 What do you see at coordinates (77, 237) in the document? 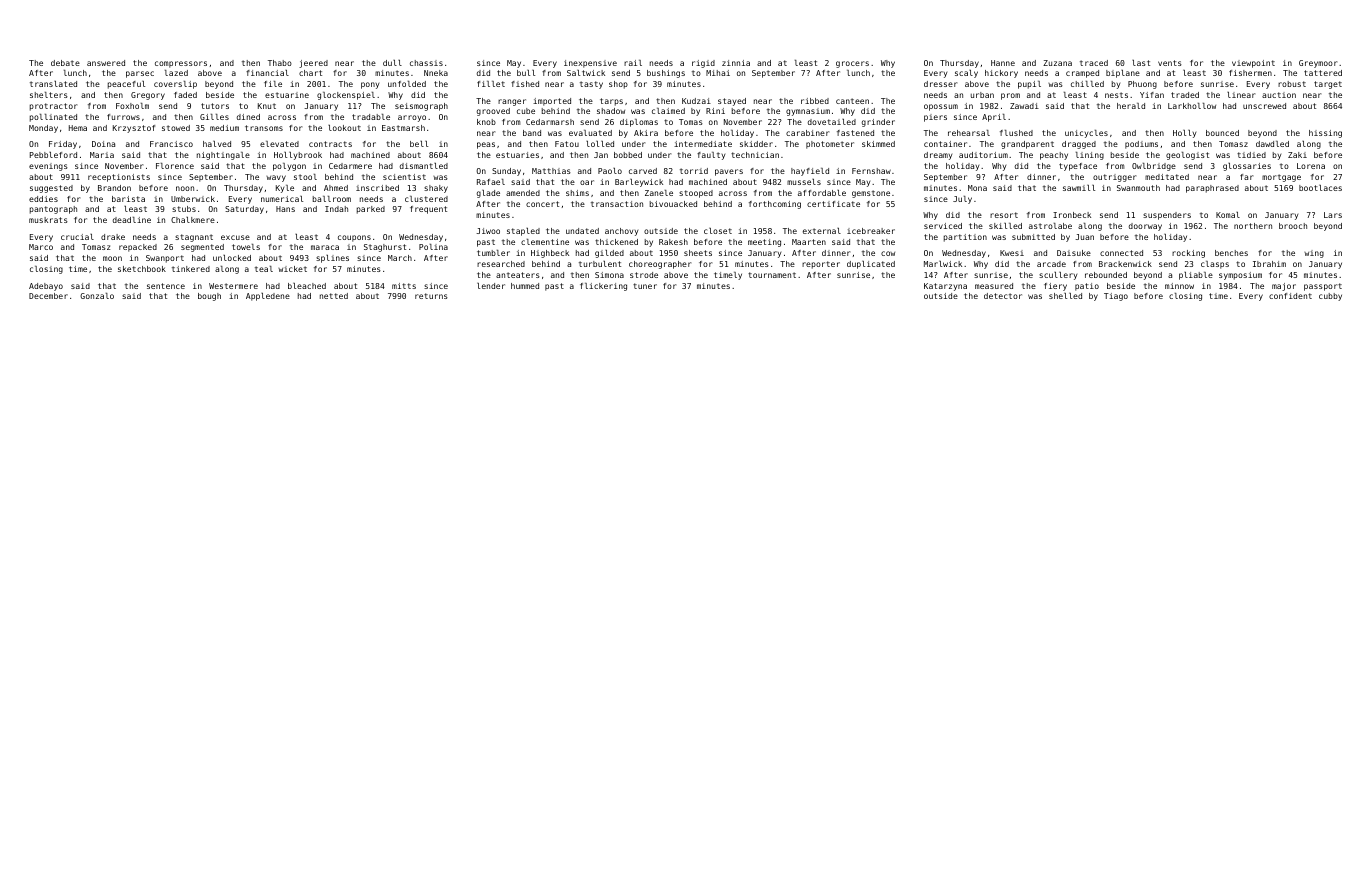
I see `crucial` at bounding box center [77, 237].
